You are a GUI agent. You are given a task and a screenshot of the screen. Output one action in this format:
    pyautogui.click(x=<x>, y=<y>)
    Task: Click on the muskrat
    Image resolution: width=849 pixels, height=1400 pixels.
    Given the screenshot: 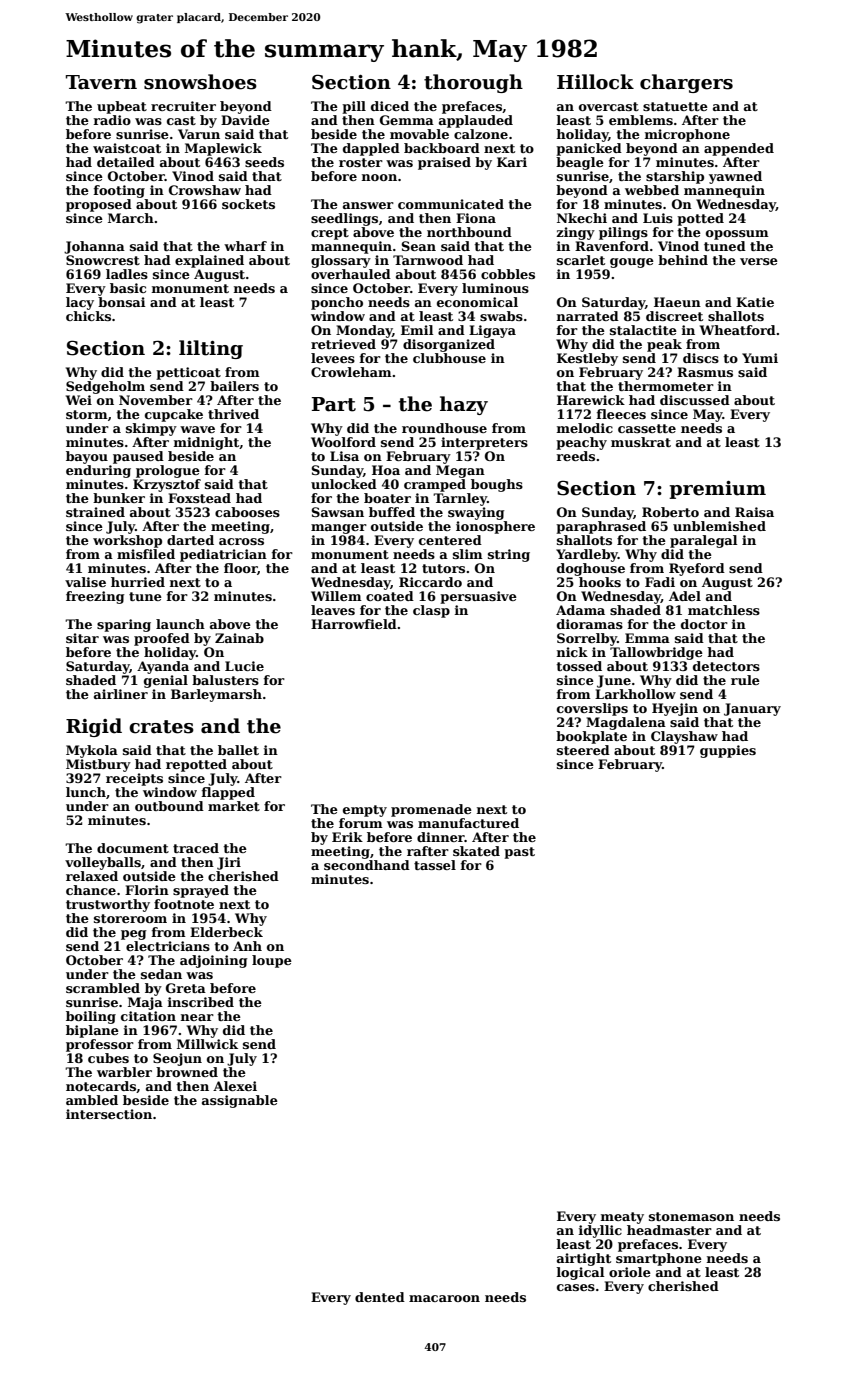 What is the action you would take?
    pyautogui.click(x=641, y=442)
